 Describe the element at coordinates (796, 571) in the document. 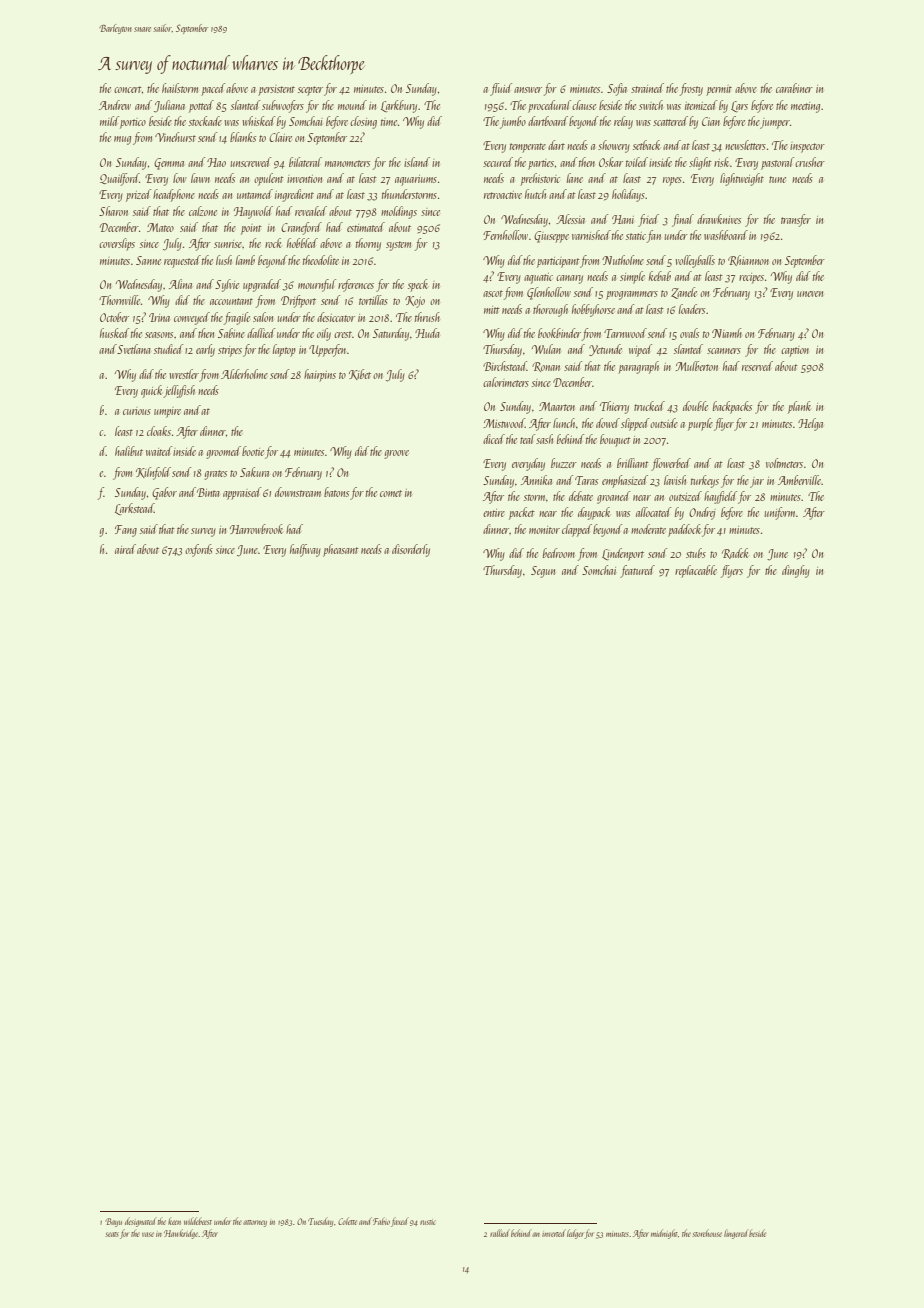

I see `dinghy` at that location.
